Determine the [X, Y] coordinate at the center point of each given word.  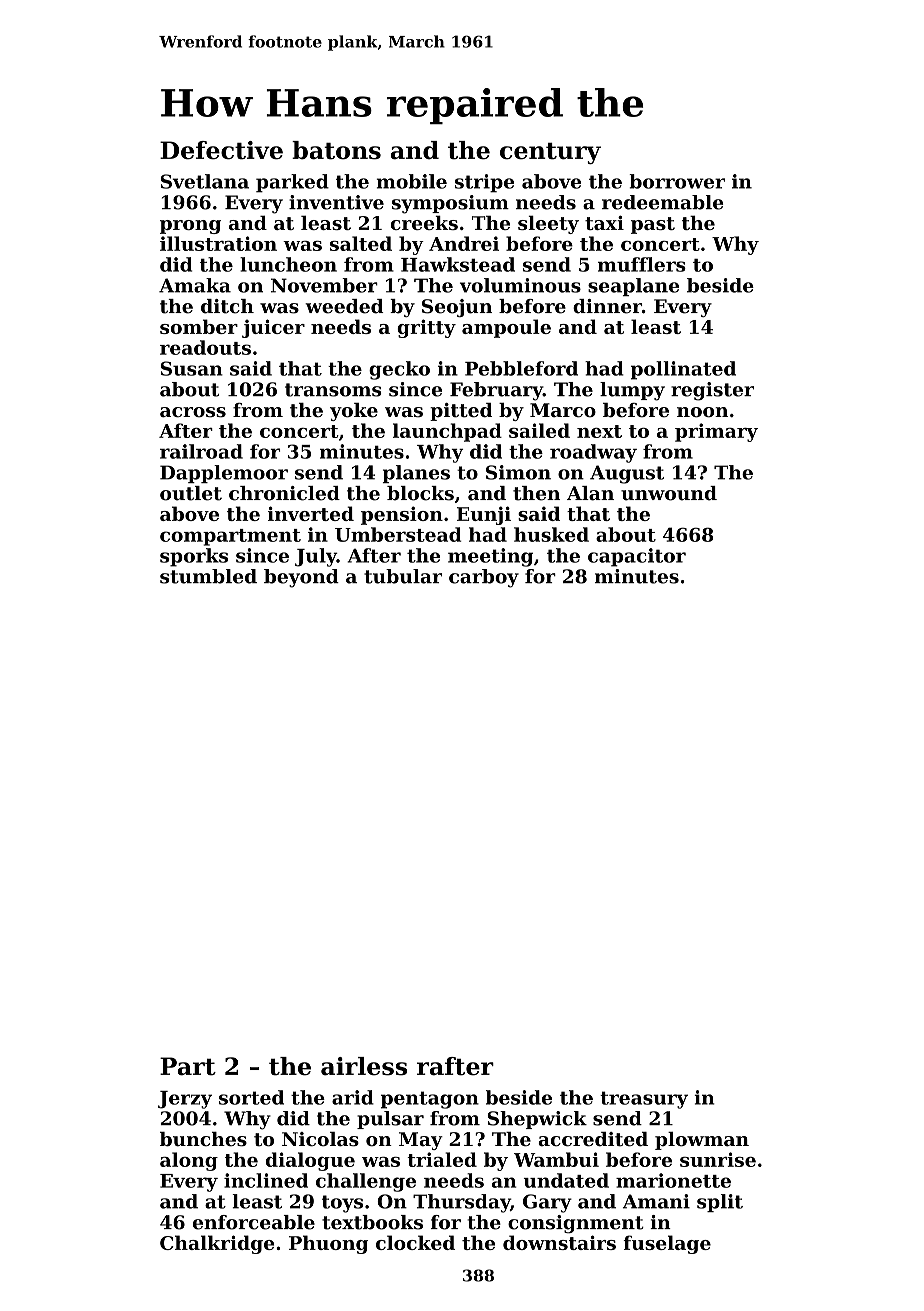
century [550, 153]
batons [336, 150]
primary [716, 432]
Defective [221, 150]
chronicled [284, 493]
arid [353, 1097]
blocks [420, 493]
